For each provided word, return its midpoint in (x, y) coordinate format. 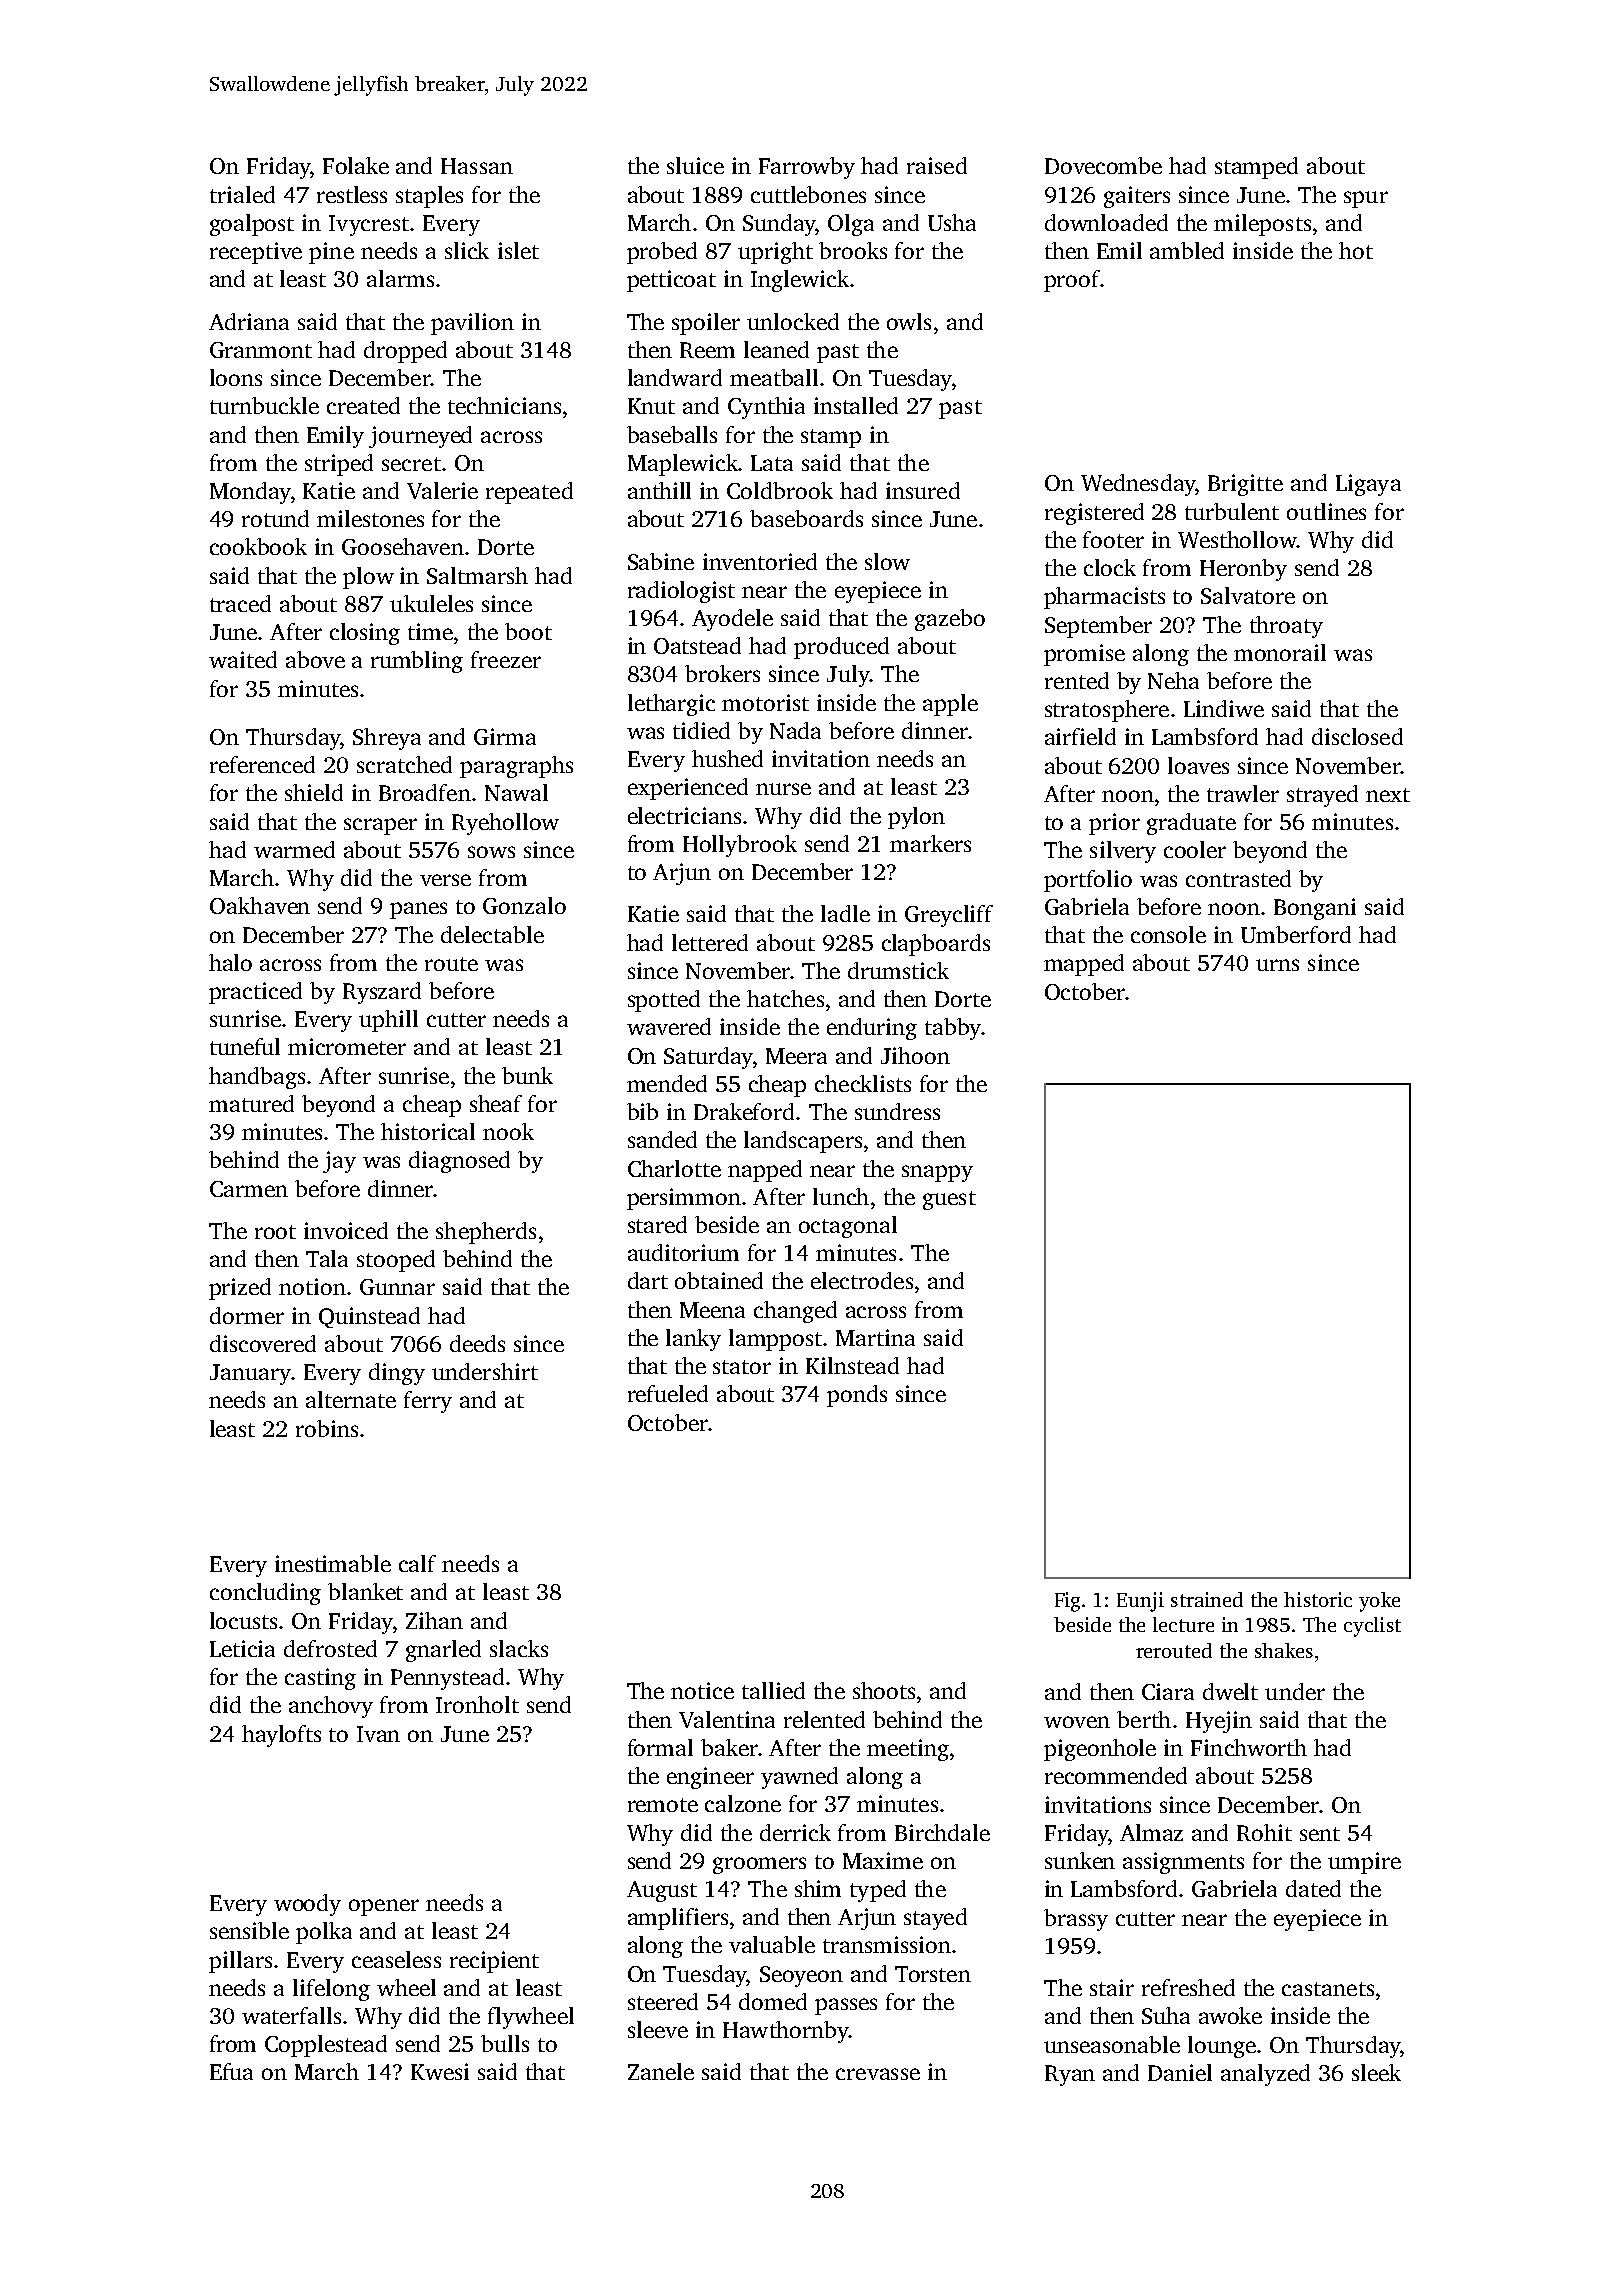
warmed (294, 849)
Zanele (661, 2071)
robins (327, 1428)
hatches (785, 998)
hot (1356, 250)
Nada (795, 730)
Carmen (249, 1189)
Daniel (1180, 2072)
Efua (231, 2071)
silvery (1123, 852)
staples (429, 197)
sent (1320, 1834)
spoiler (706, 324)
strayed (1322, 796)
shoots (884, 1690)
